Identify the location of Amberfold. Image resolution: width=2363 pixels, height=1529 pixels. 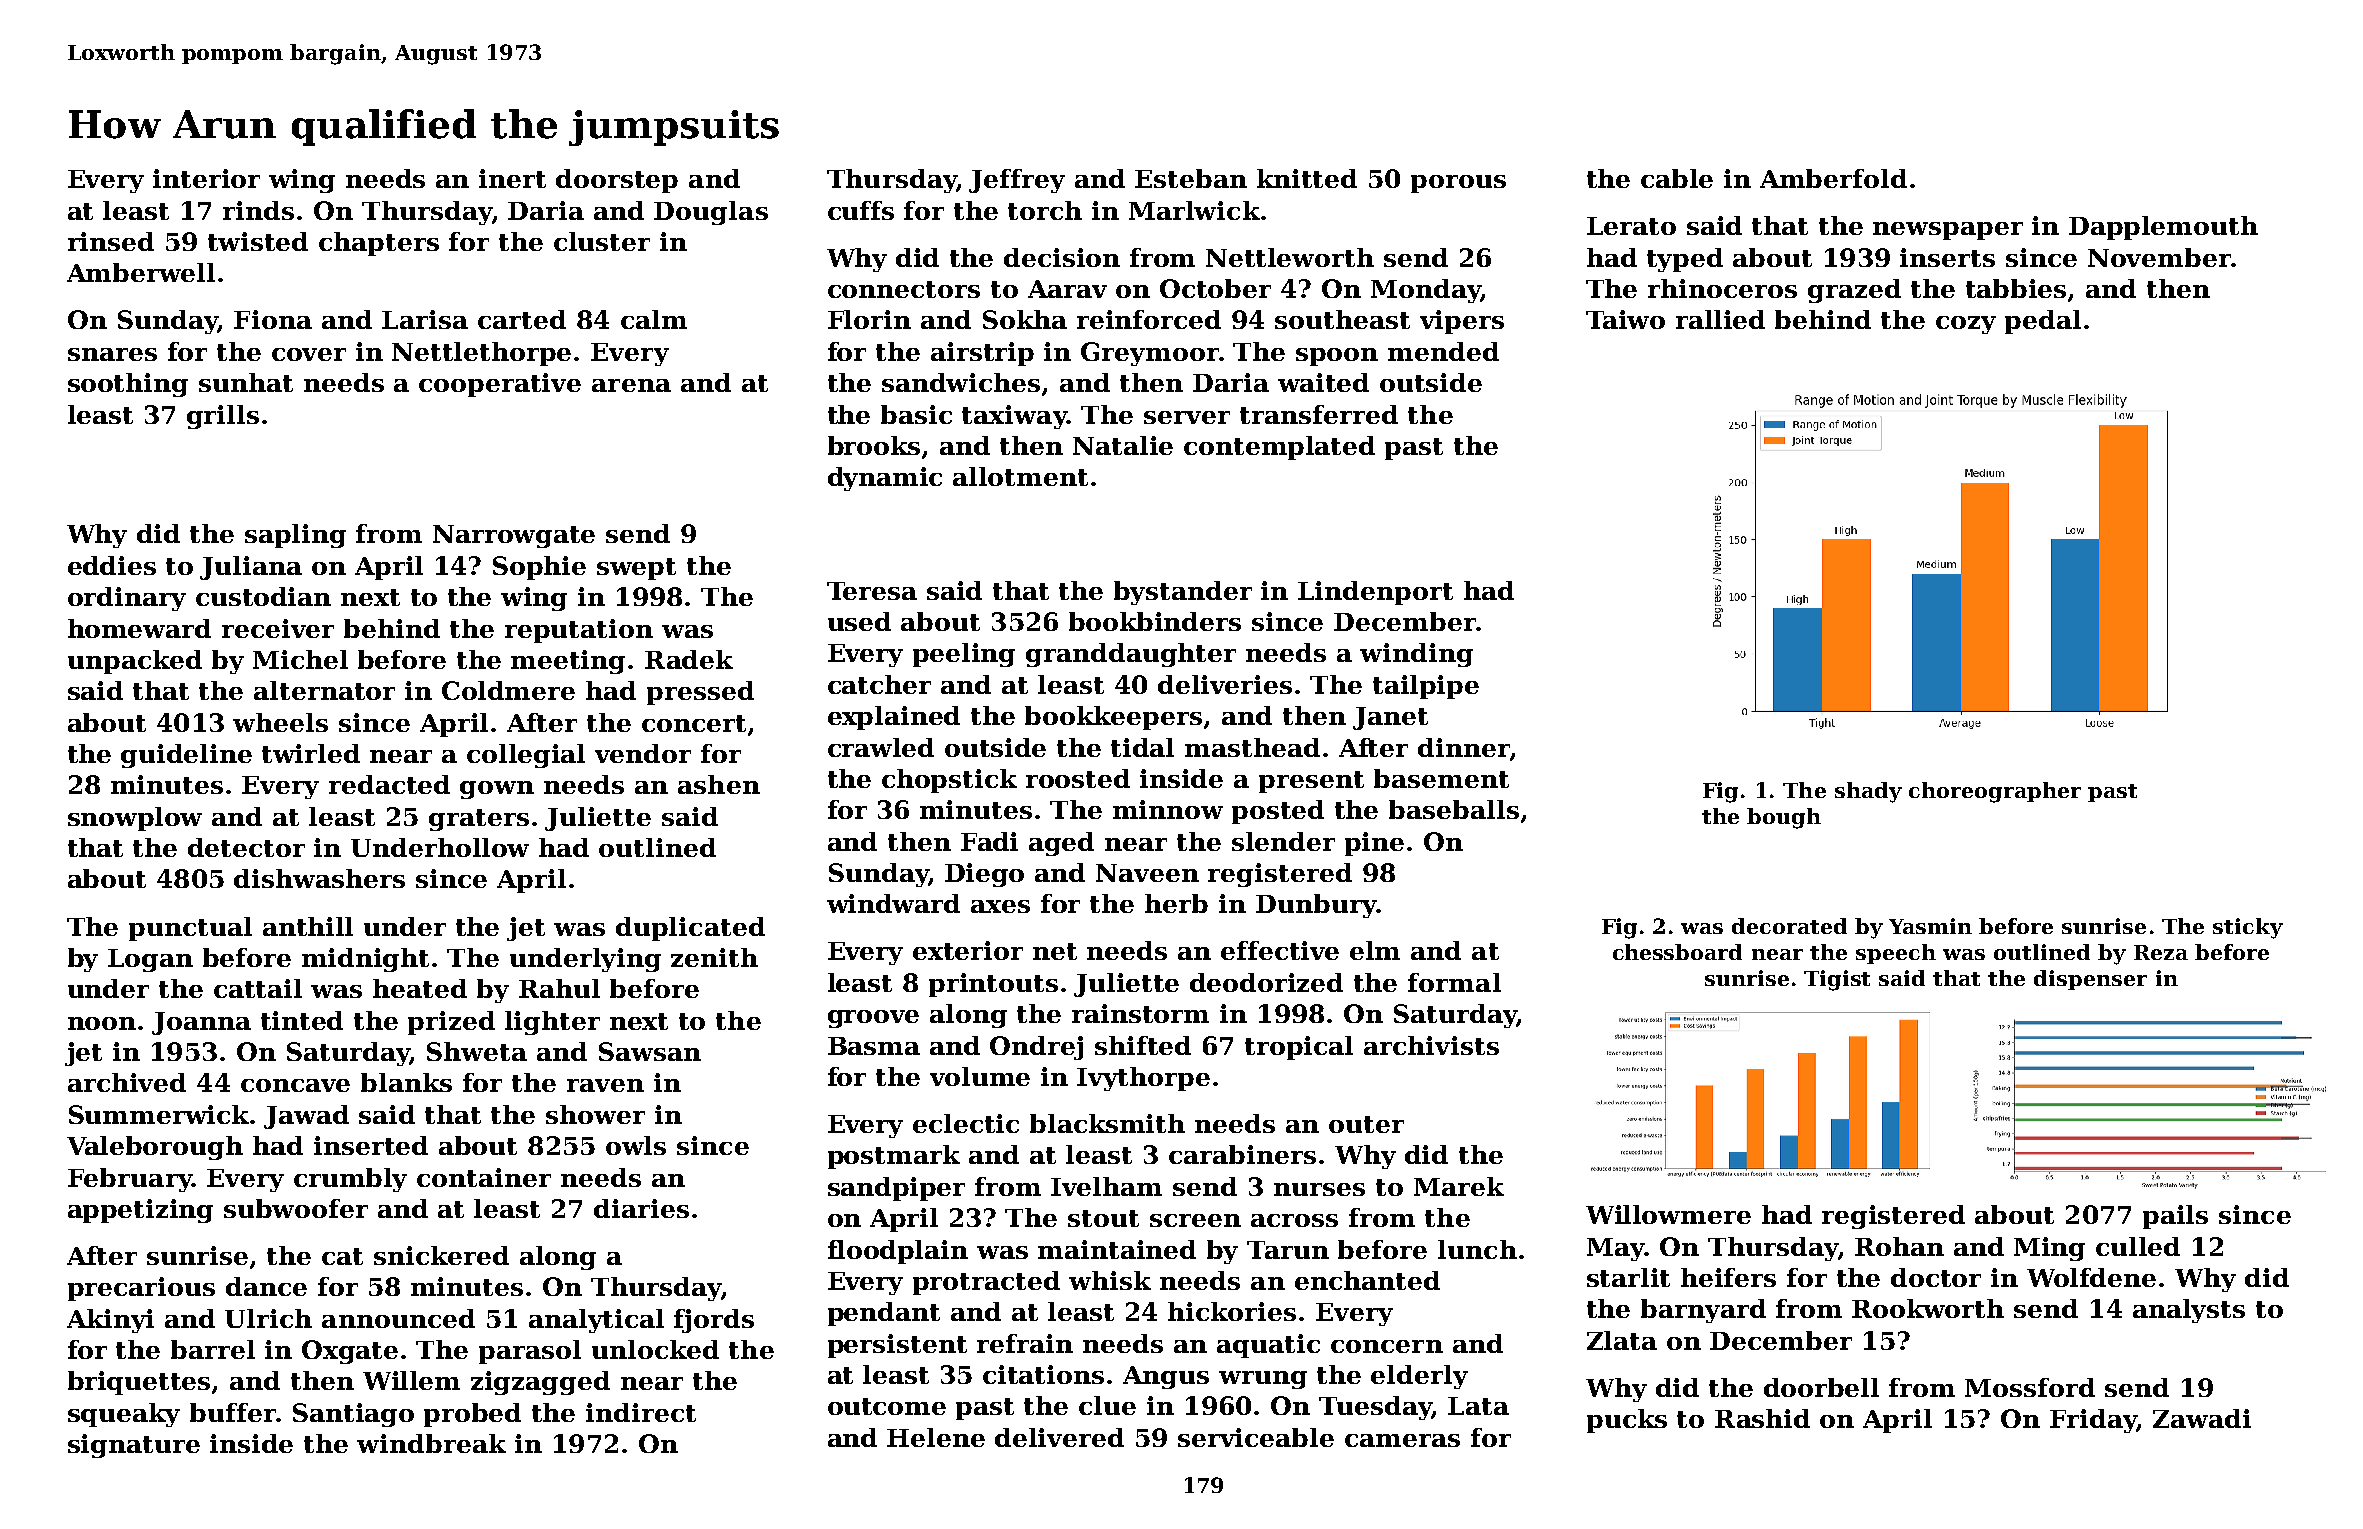
(1833, 178).
